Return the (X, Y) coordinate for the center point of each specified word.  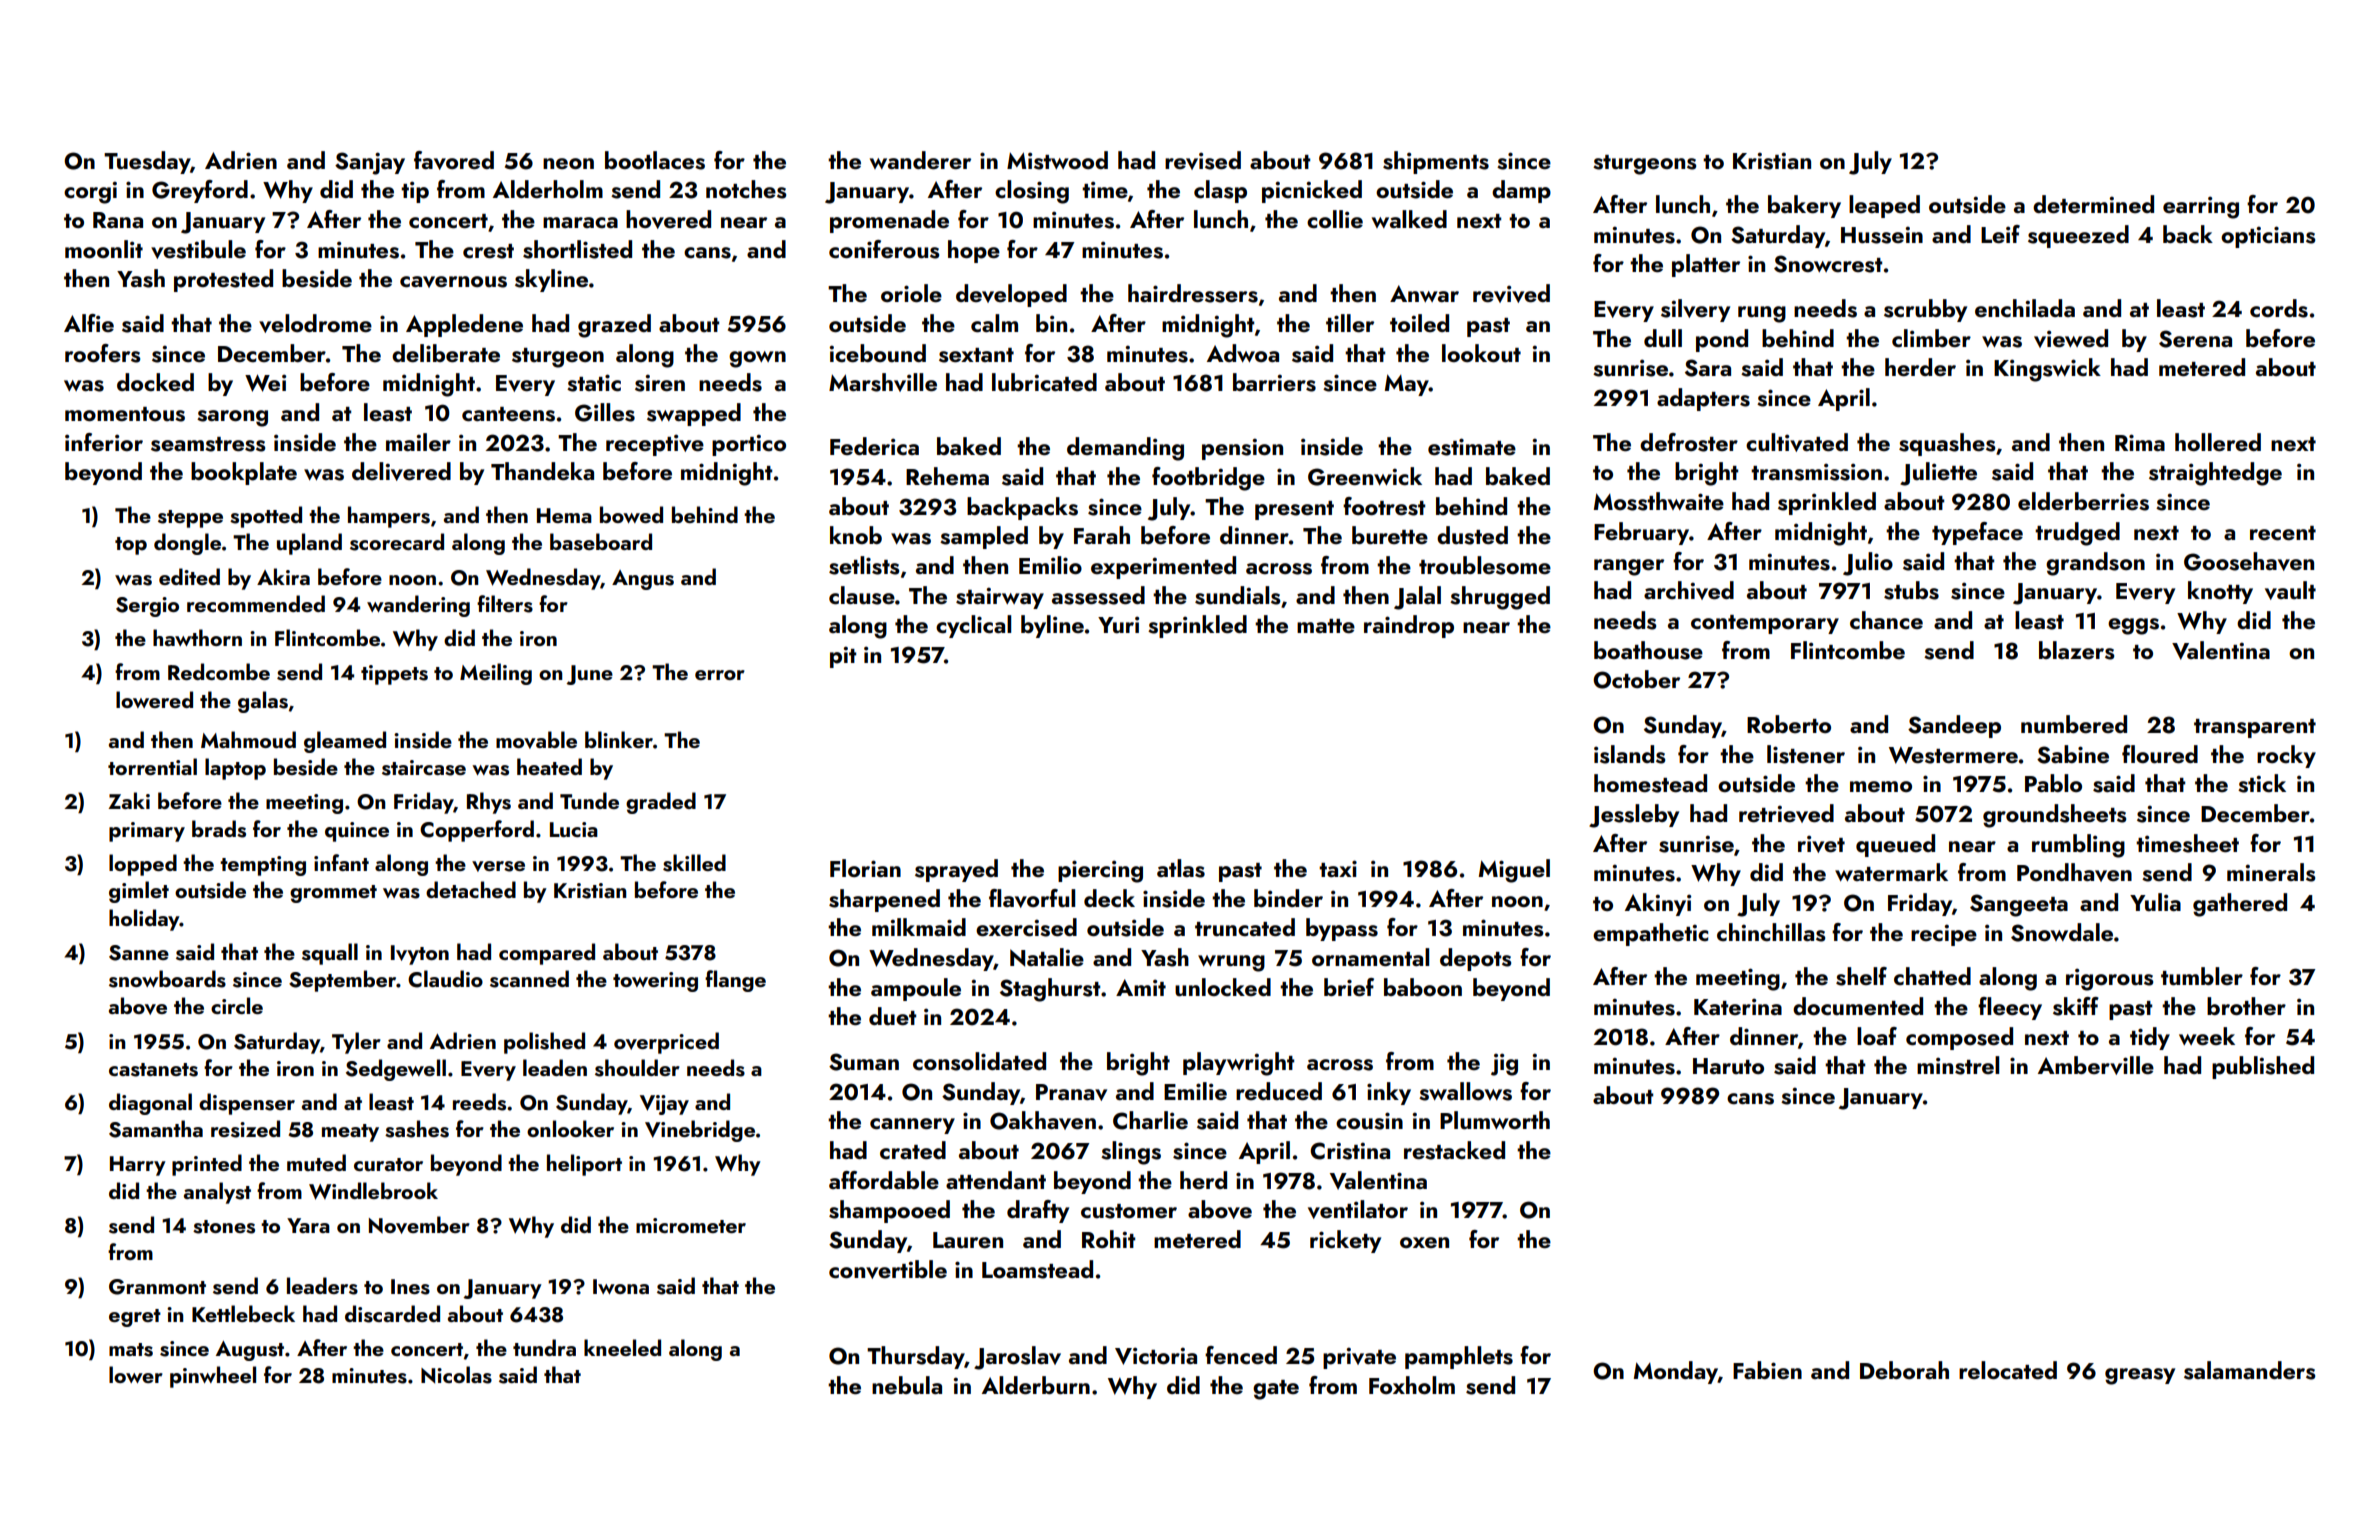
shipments (1436, 162)
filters (505, 604)
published (2263, 1067)
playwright (1238, 1064)
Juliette (1938, 474)
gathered (2240, 905)
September (343, 981)
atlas (1181, 868)
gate (1276, 1390)
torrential (152, 766)
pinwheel (213, 1377)
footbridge (1208, 479)
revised (1203, 160)
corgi (90, 192)
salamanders (2249, 1370)
